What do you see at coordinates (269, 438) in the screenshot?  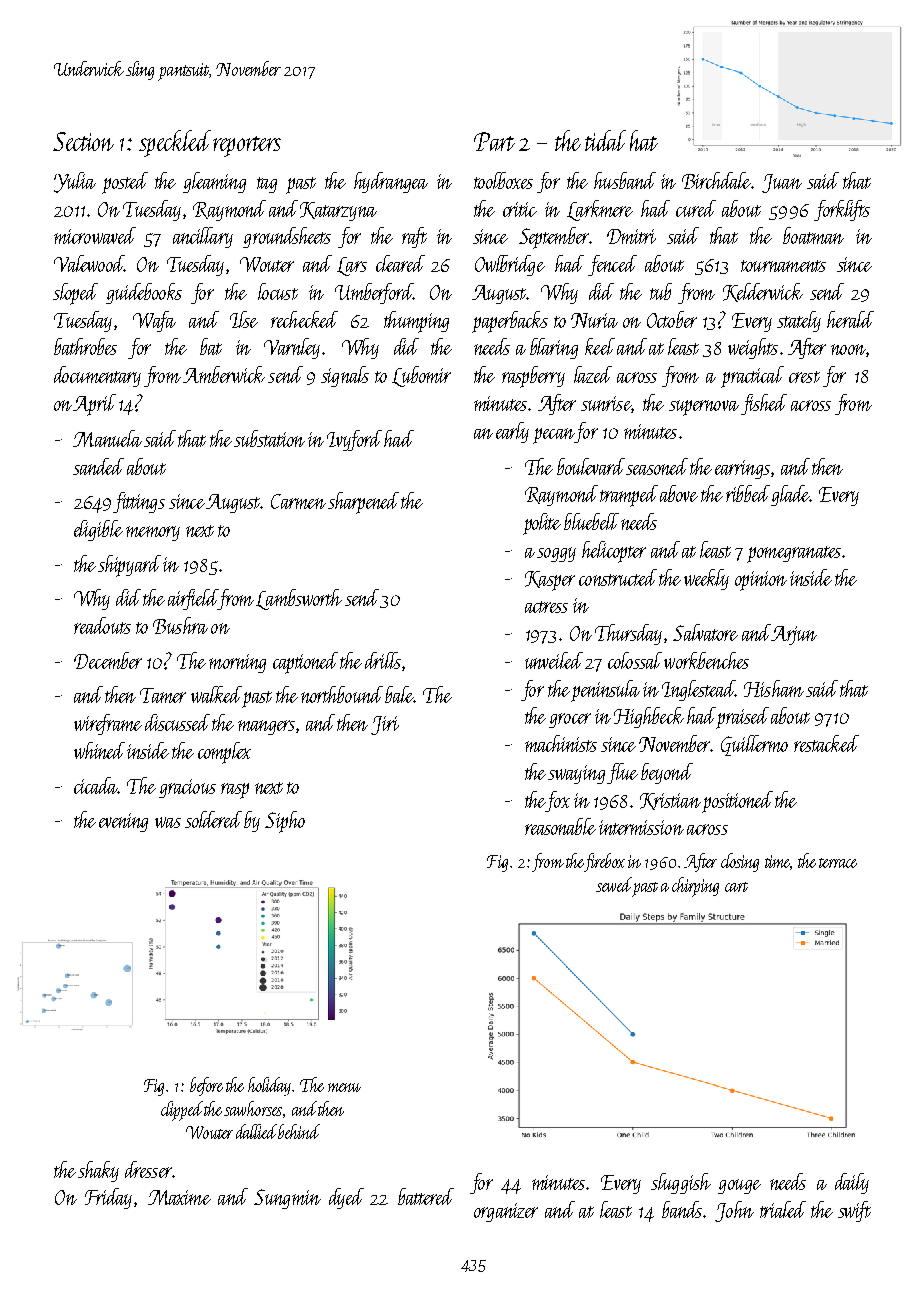 I see `substation` at bounding box center [269, 438].
